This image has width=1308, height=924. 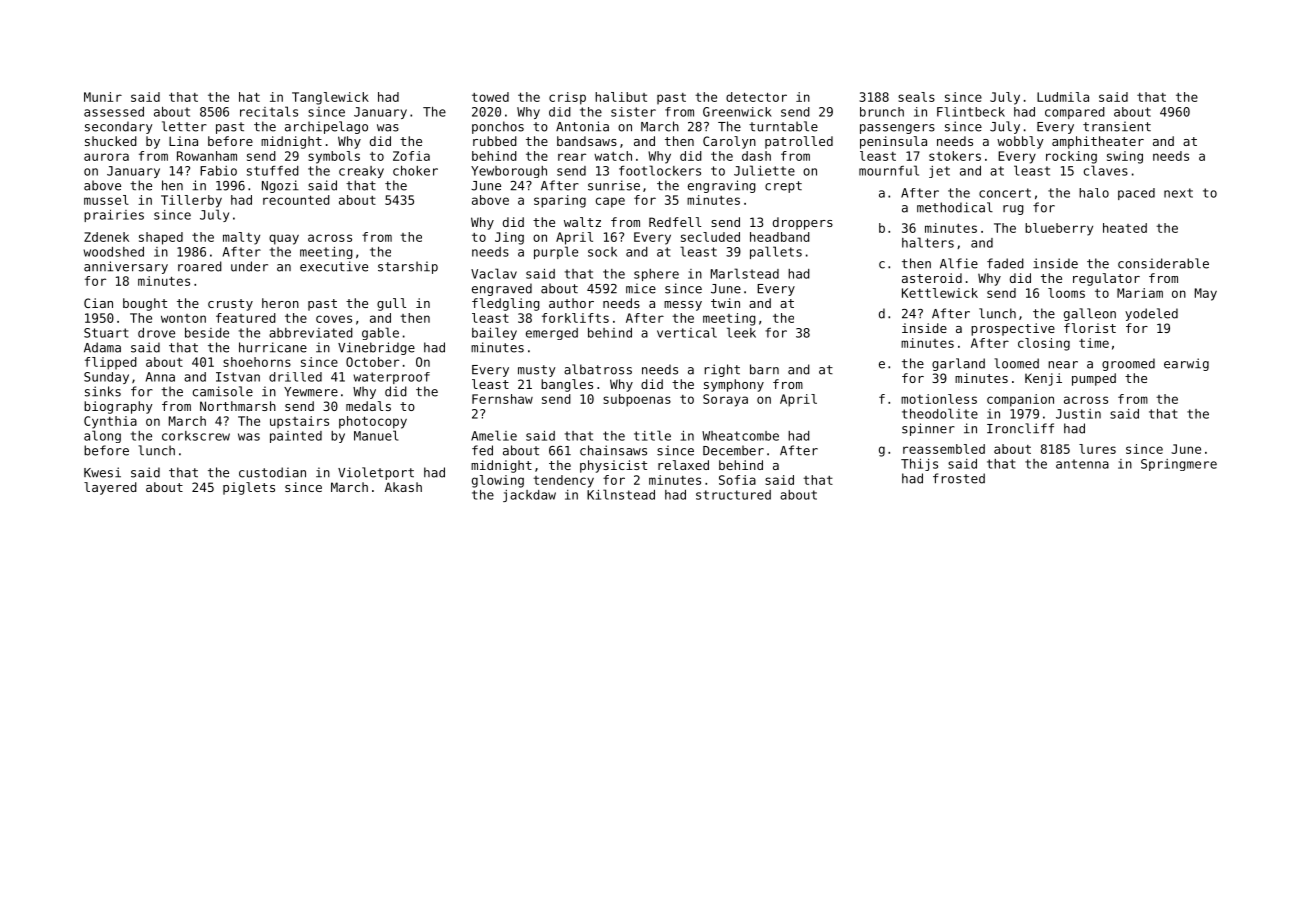 I want to click on Akash, so click(x=403, y=487).
